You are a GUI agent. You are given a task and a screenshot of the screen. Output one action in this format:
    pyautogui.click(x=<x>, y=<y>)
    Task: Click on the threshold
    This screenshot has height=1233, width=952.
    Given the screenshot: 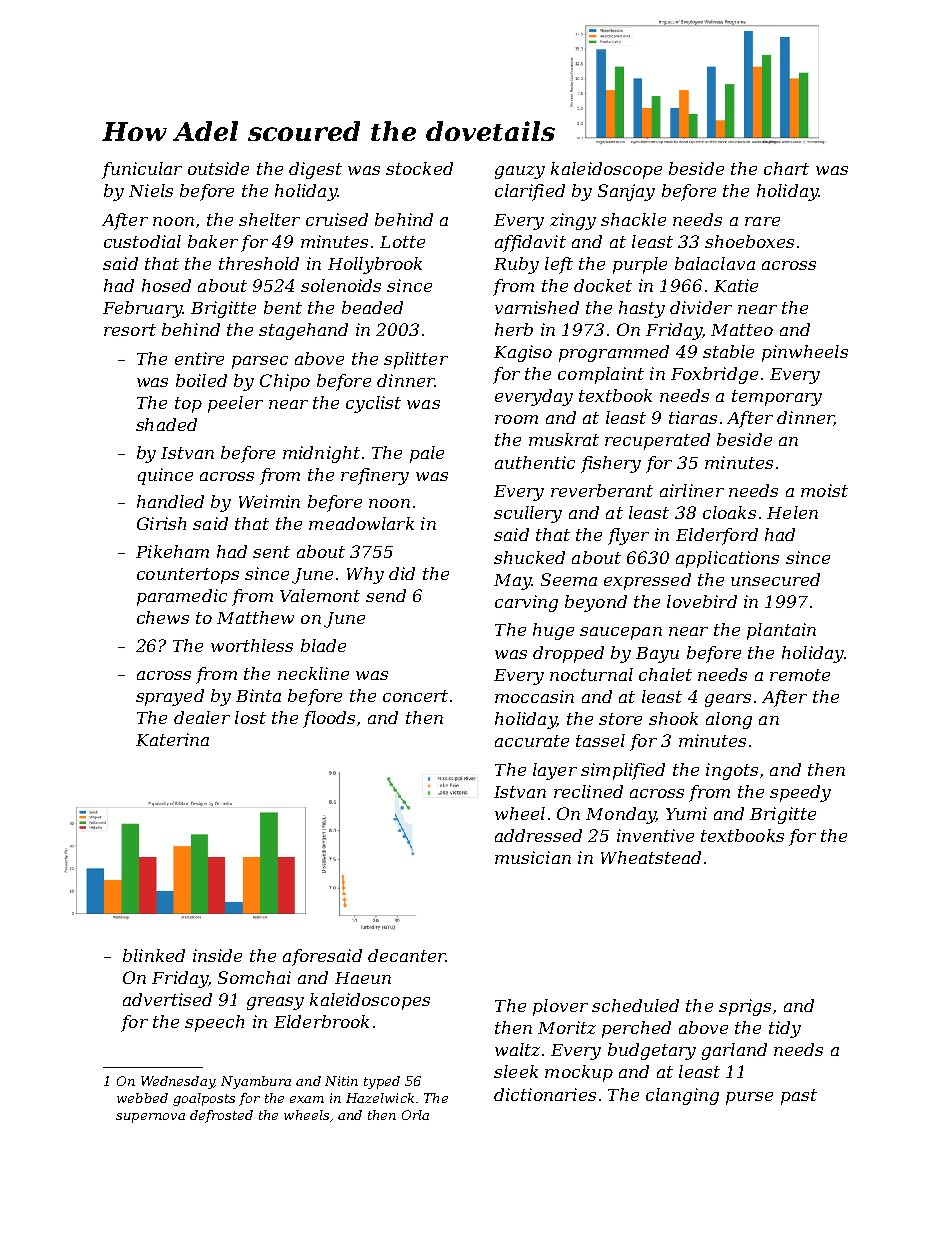 What is the action you would take?
    pyautogui.click(x=259, y=263)
